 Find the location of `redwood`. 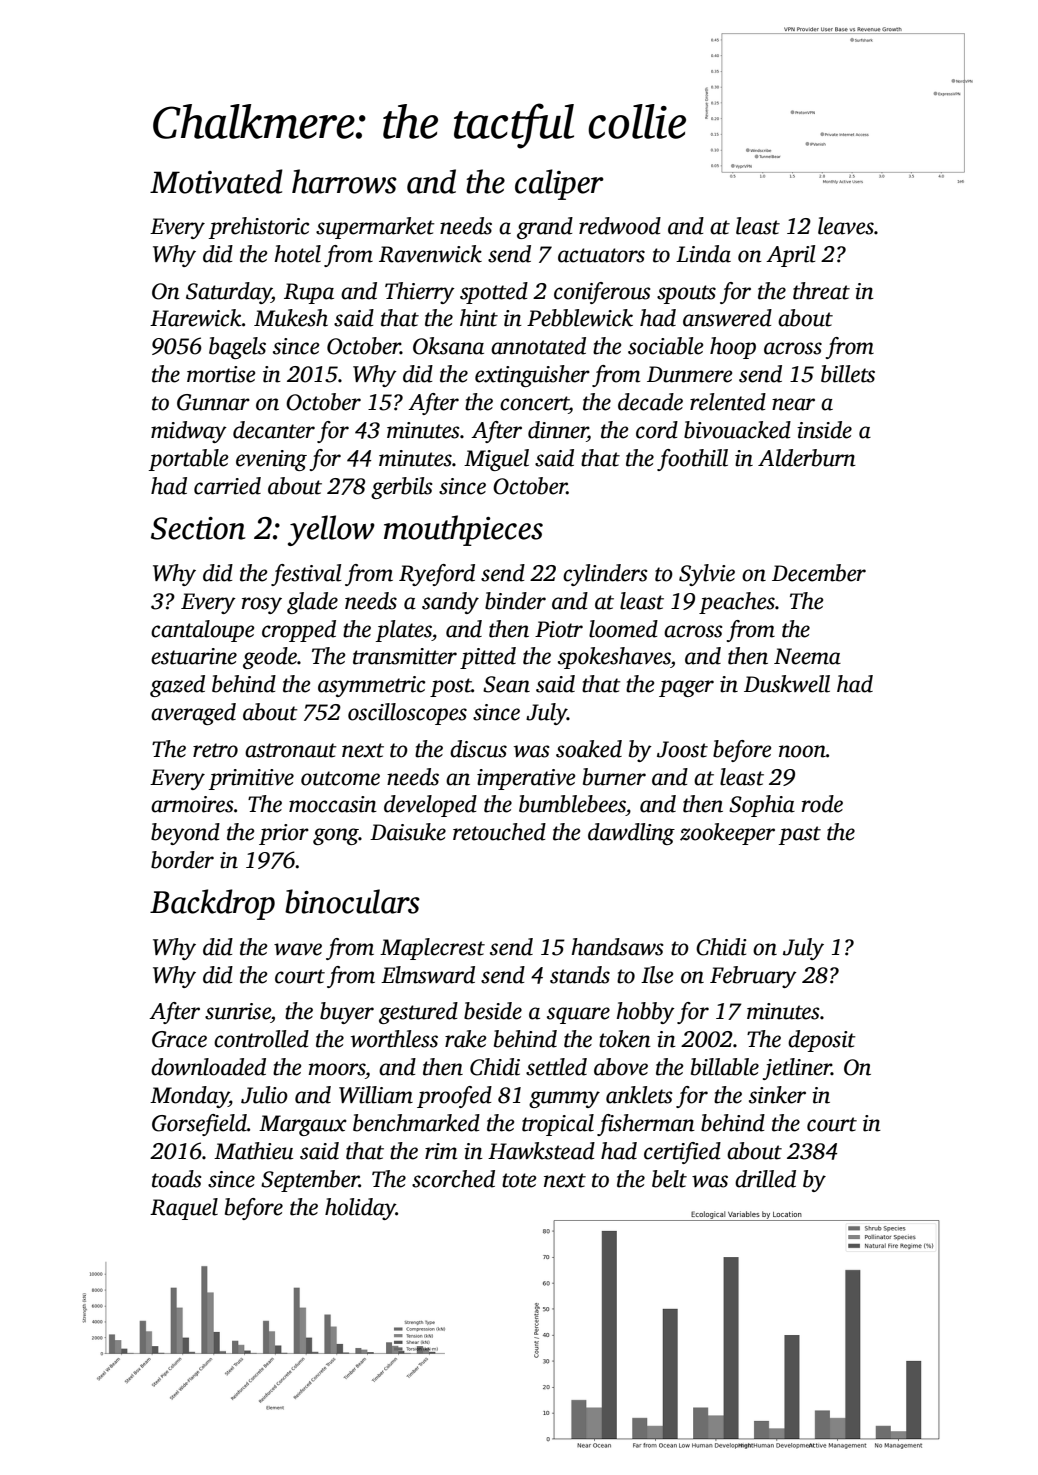

redwood is located at coordinates (620, 226).
